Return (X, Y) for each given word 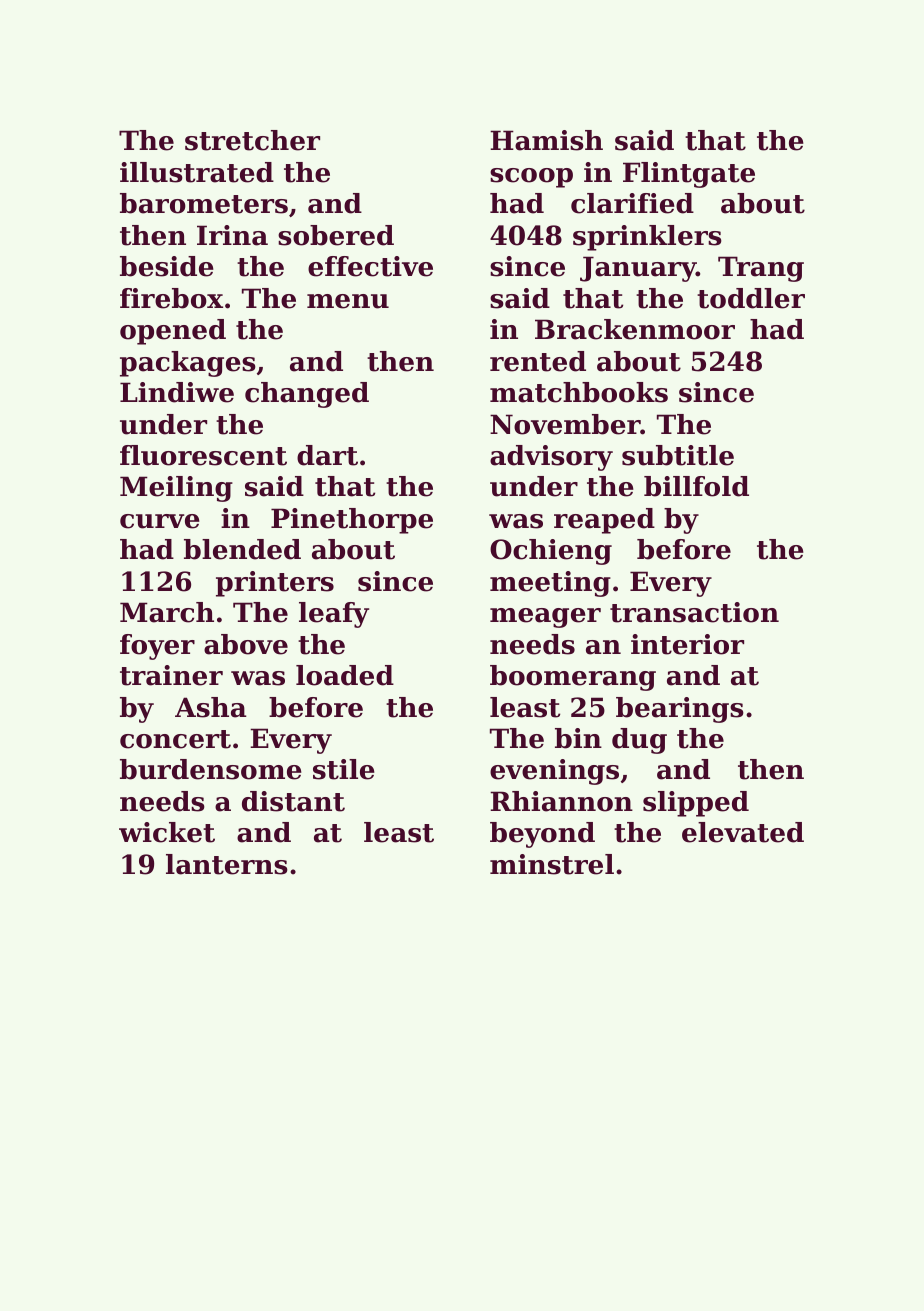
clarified (632, 203)
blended (242, 549)
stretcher (252, 140)
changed (307, 395)
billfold (696, 486)
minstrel (552, 864)
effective (370, 266)
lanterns (227, 864)
